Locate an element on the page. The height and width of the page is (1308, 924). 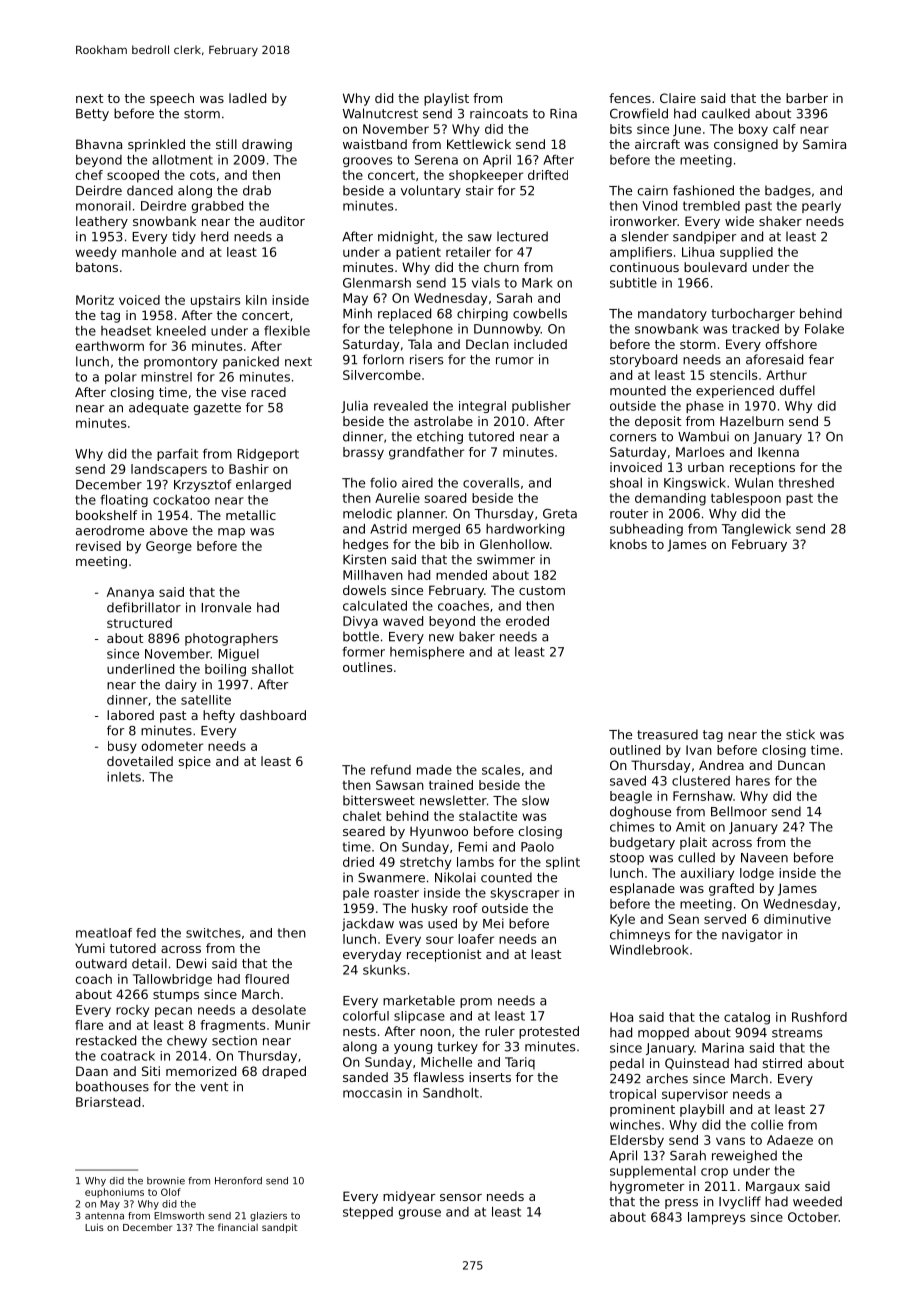
Ananya is located at coordinates (130, 593).
